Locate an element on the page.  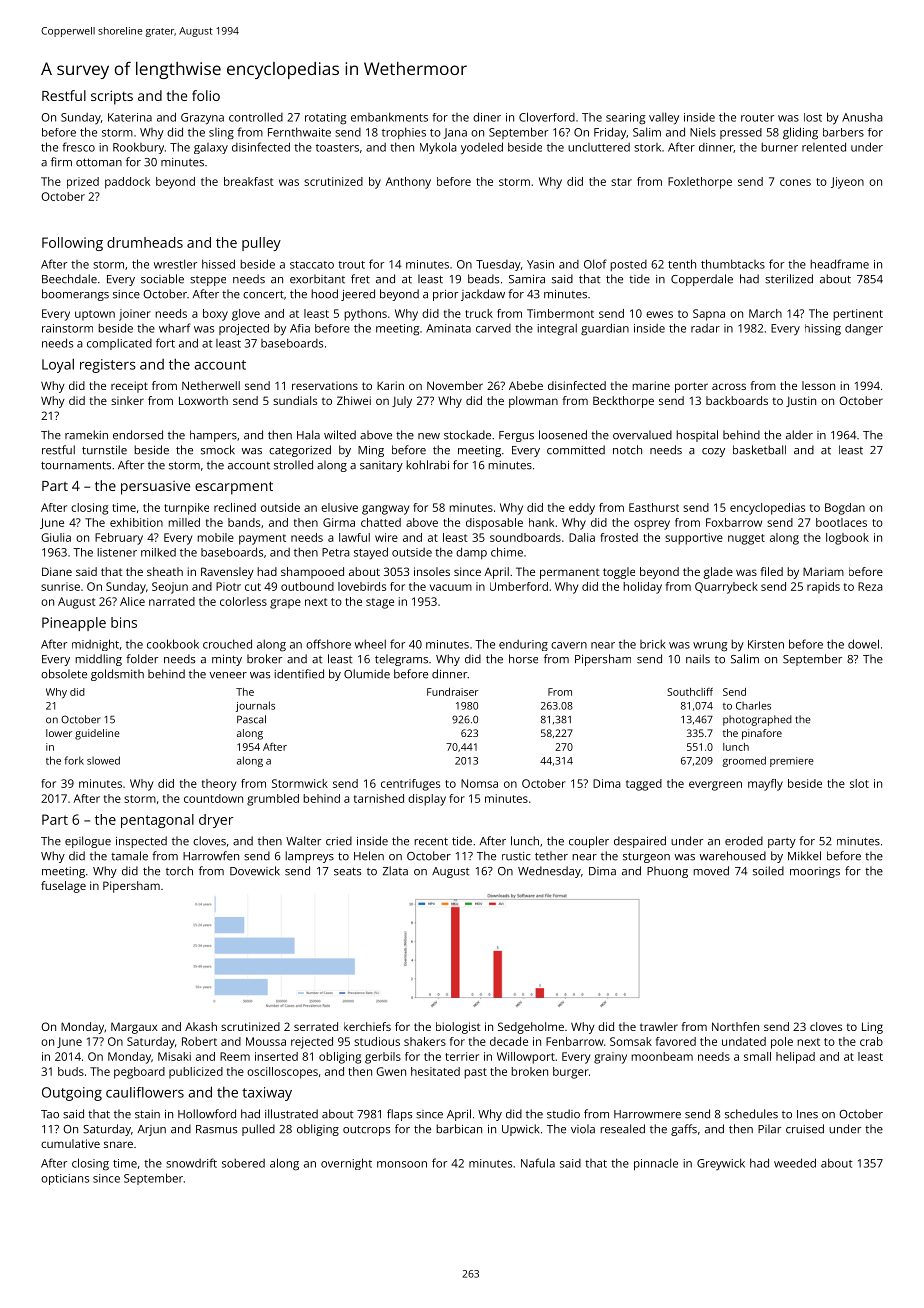
photographed is located at coordinates (757, 720).
